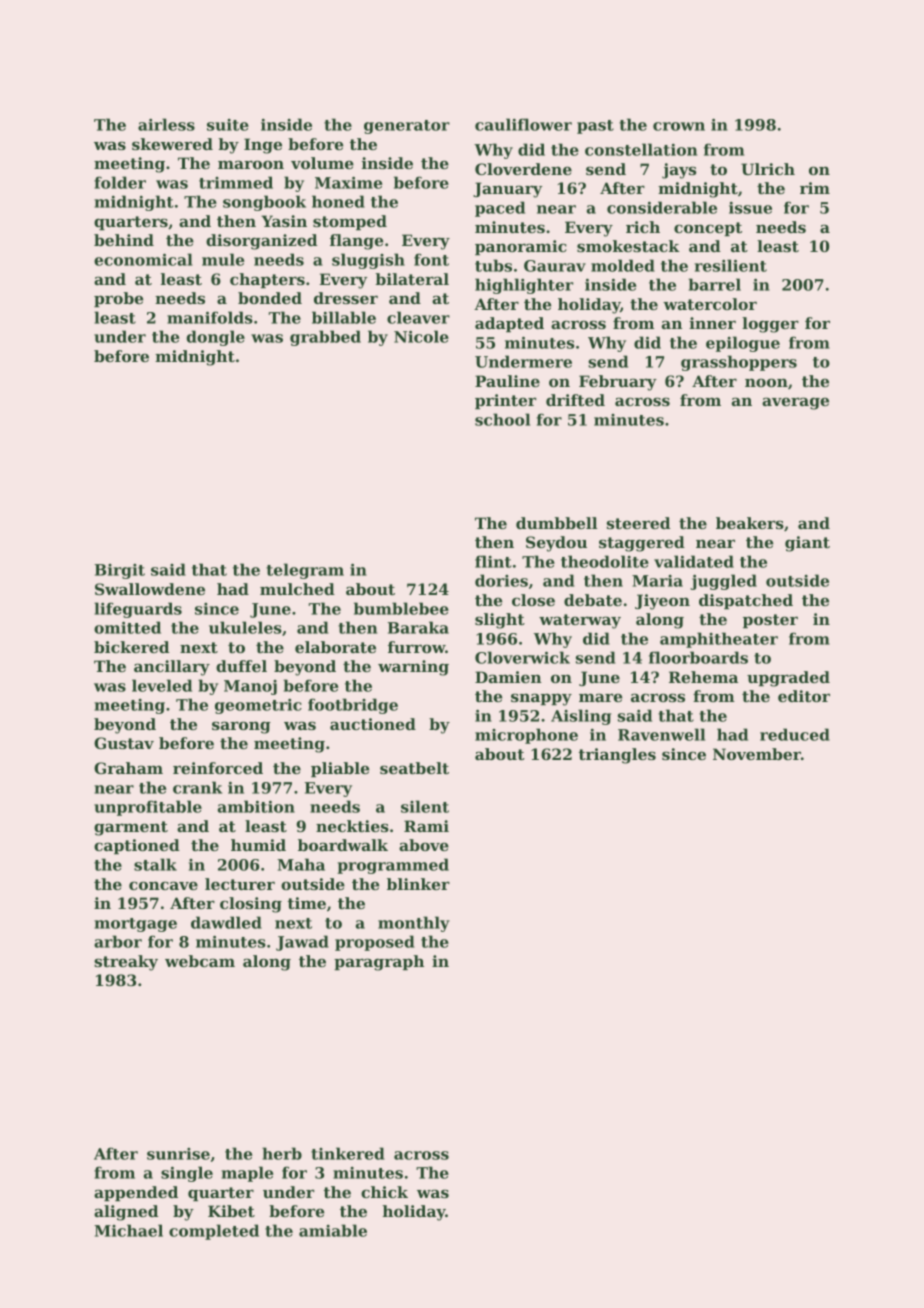  I want to click on webcam, so click(200, 961).
